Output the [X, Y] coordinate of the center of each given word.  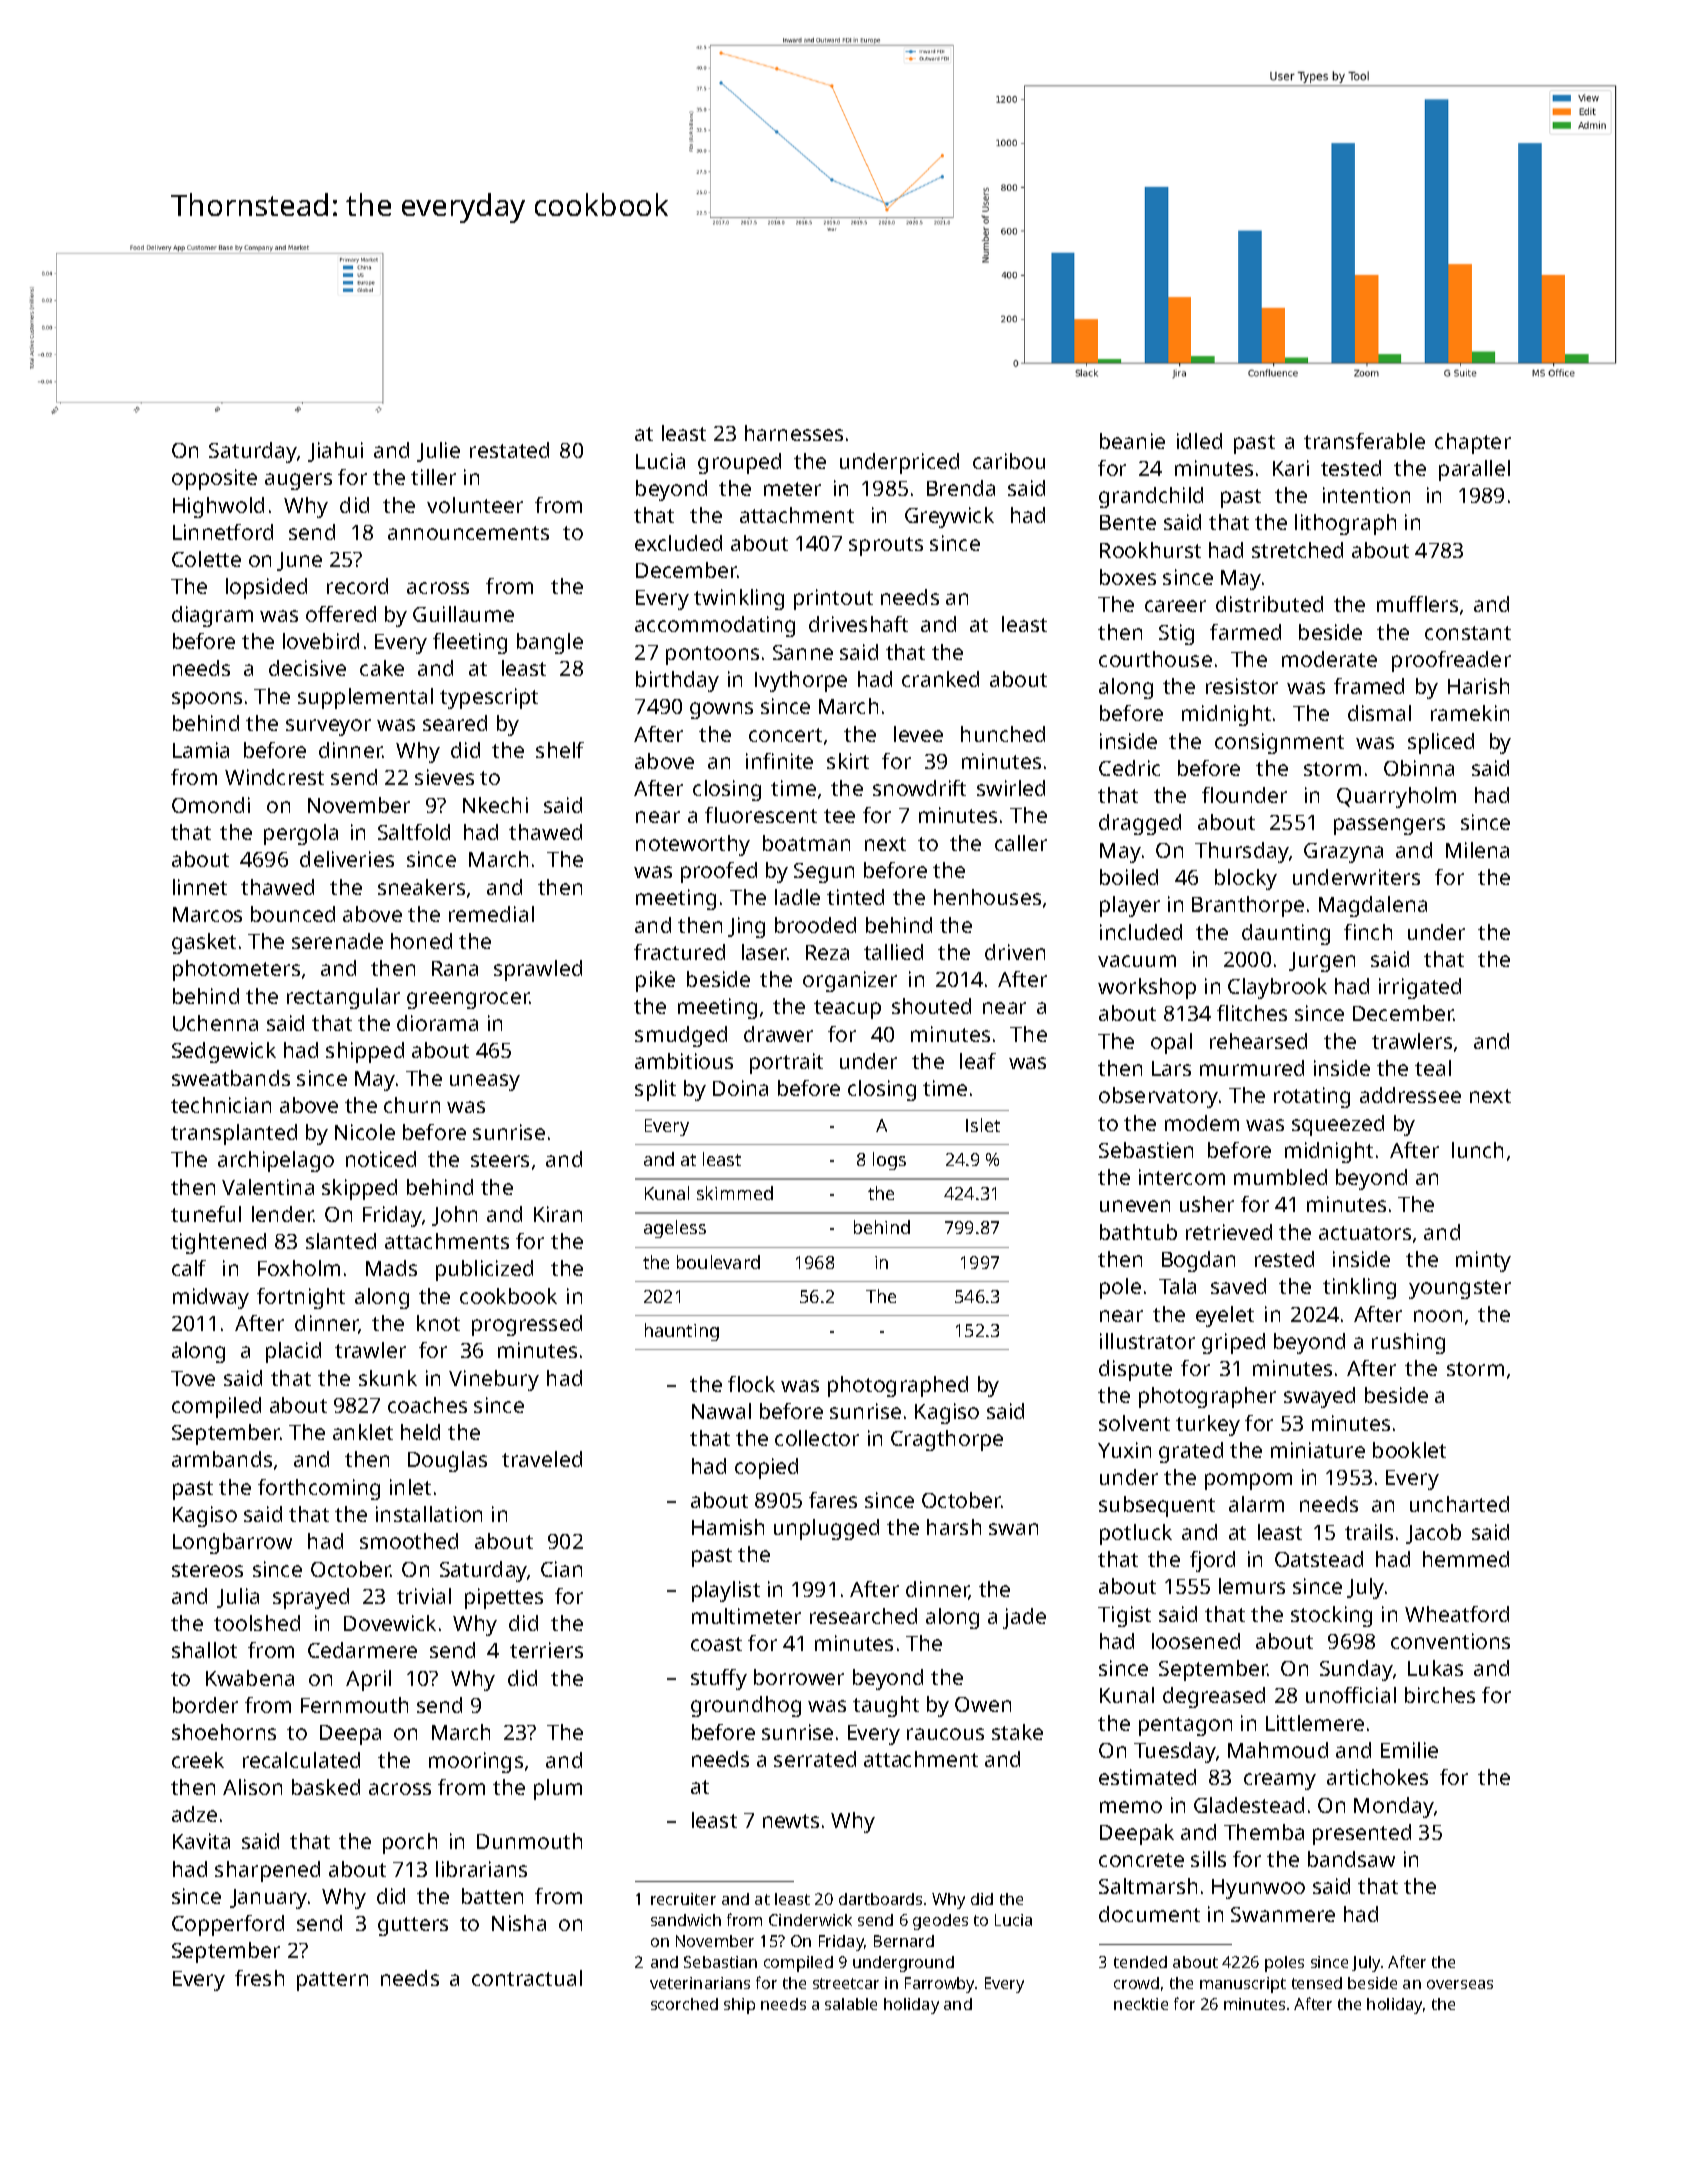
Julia [238, 1598]
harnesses [794, 433]
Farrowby [939, 1985]
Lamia [201, 750]
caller [1021, 843]
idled [1199, 441]
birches [1440, 1695]
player [1130, 906]
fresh [259, 1978]
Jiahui [335, 452]
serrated [815, 1759]
